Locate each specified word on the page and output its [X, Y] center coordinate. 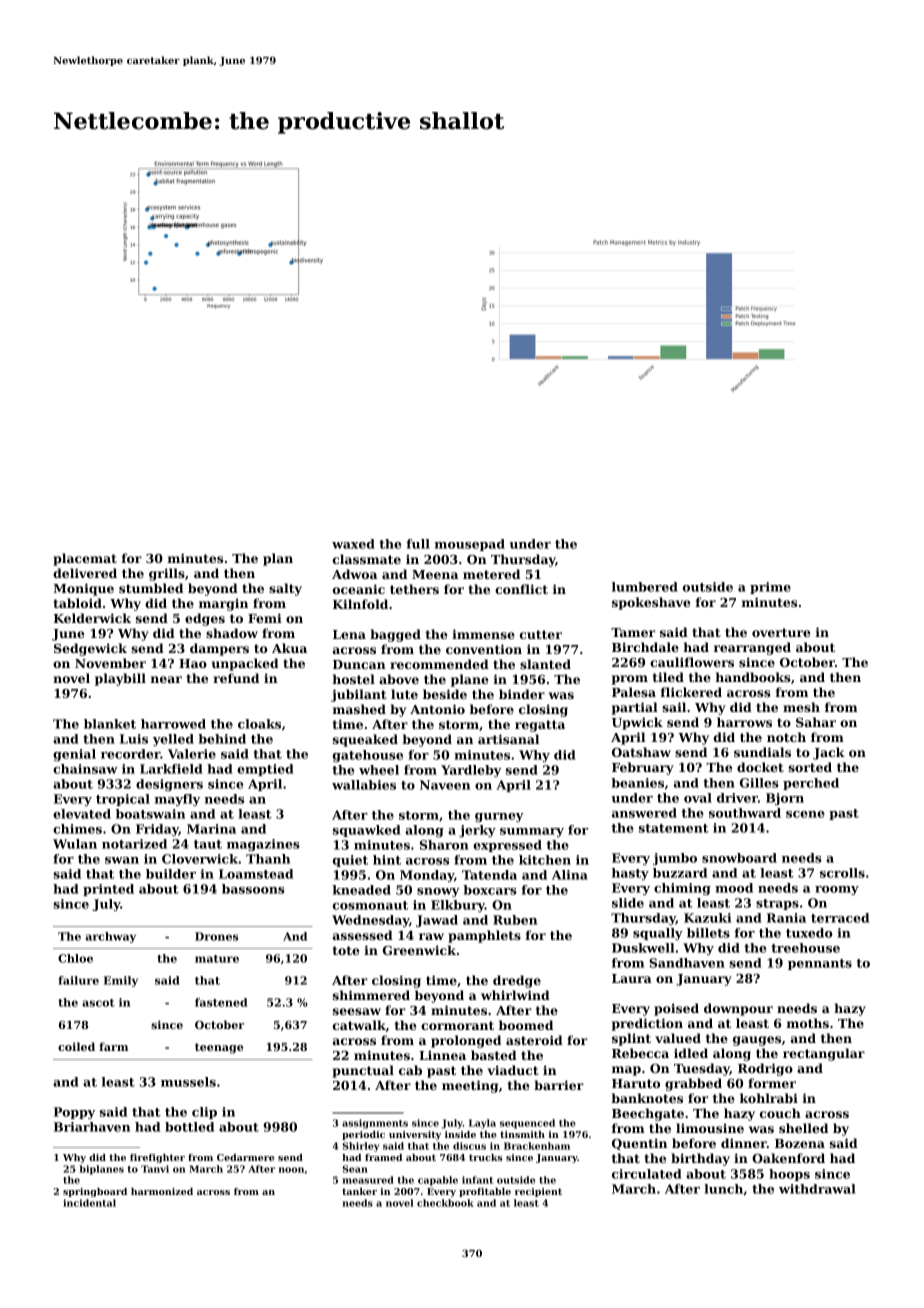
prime [770, 588]
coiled [76, 1046]
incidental [89, 1203]
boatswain [150, 814]
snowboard [739, 858]
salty [285, 589]
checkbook [445, 1203]
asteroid [534, 1040]
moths [808, 1023]
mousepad [470, 545]
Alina [570, 875]
